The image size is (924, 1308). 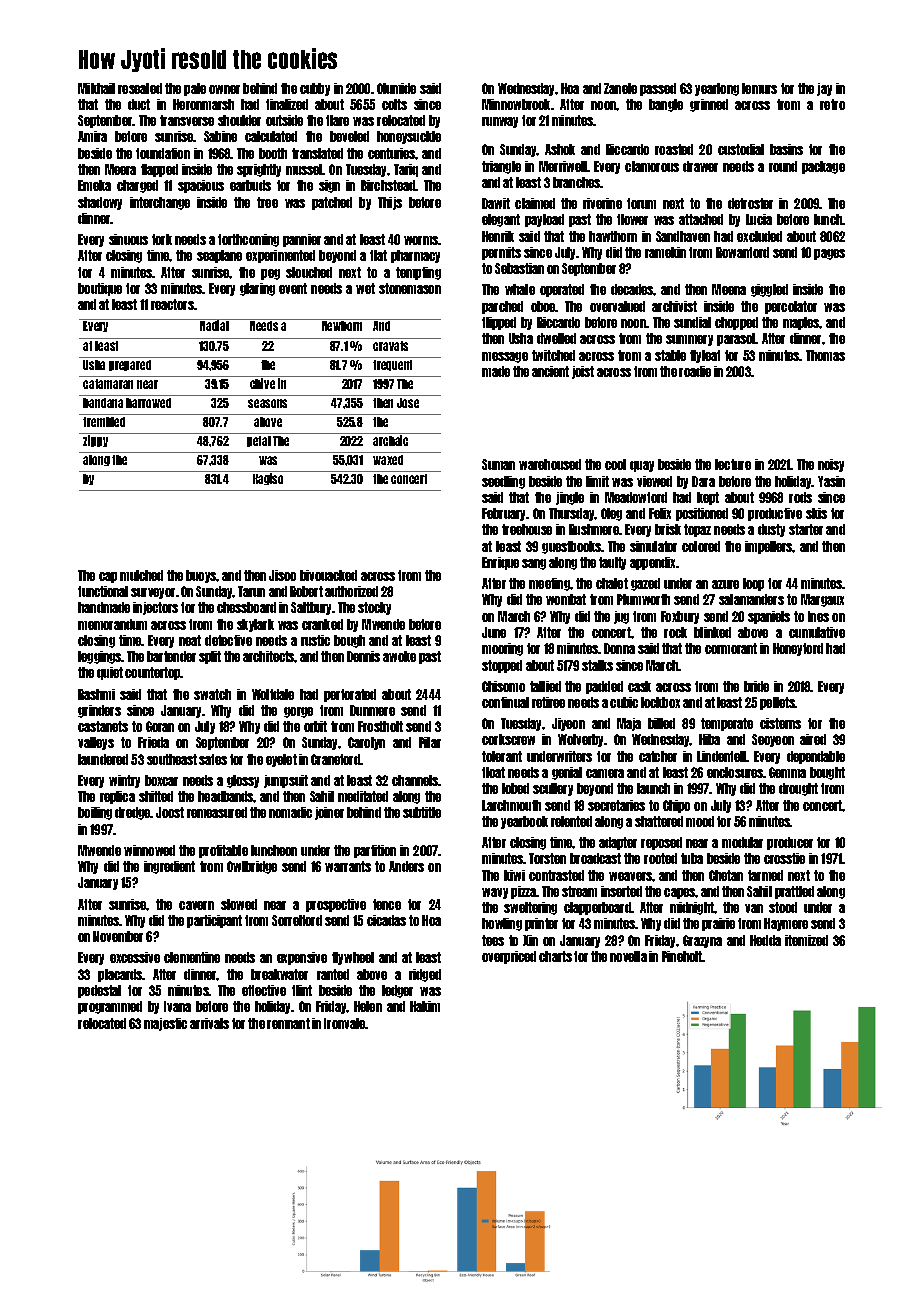 What do you see at coordinates (140, 88) in the image?
I see `resealed` at bounding box center [140, 88].
